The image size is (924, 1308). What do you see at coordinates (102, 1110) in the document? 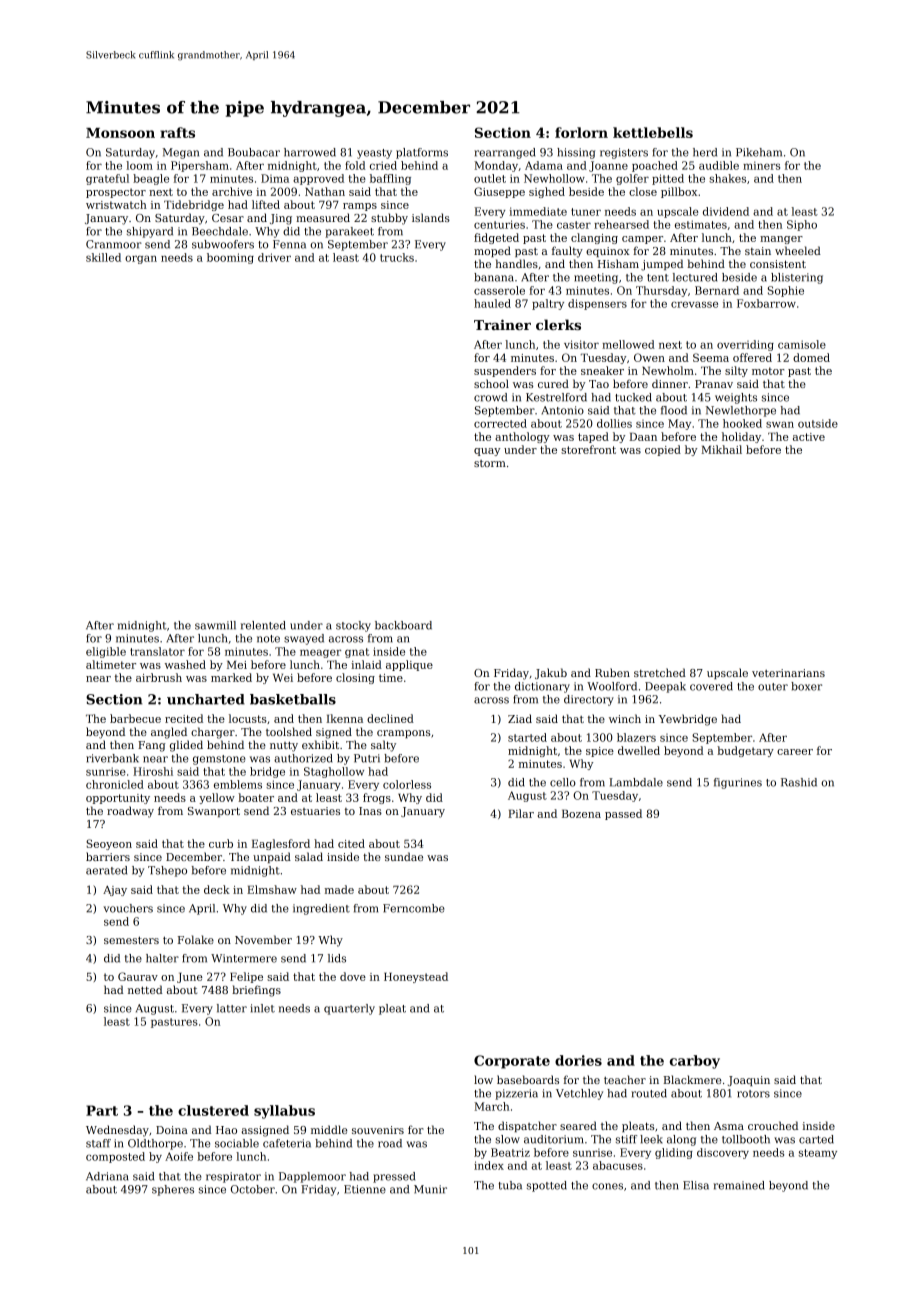
I see `Part` at bounding box center [102, 1110].
